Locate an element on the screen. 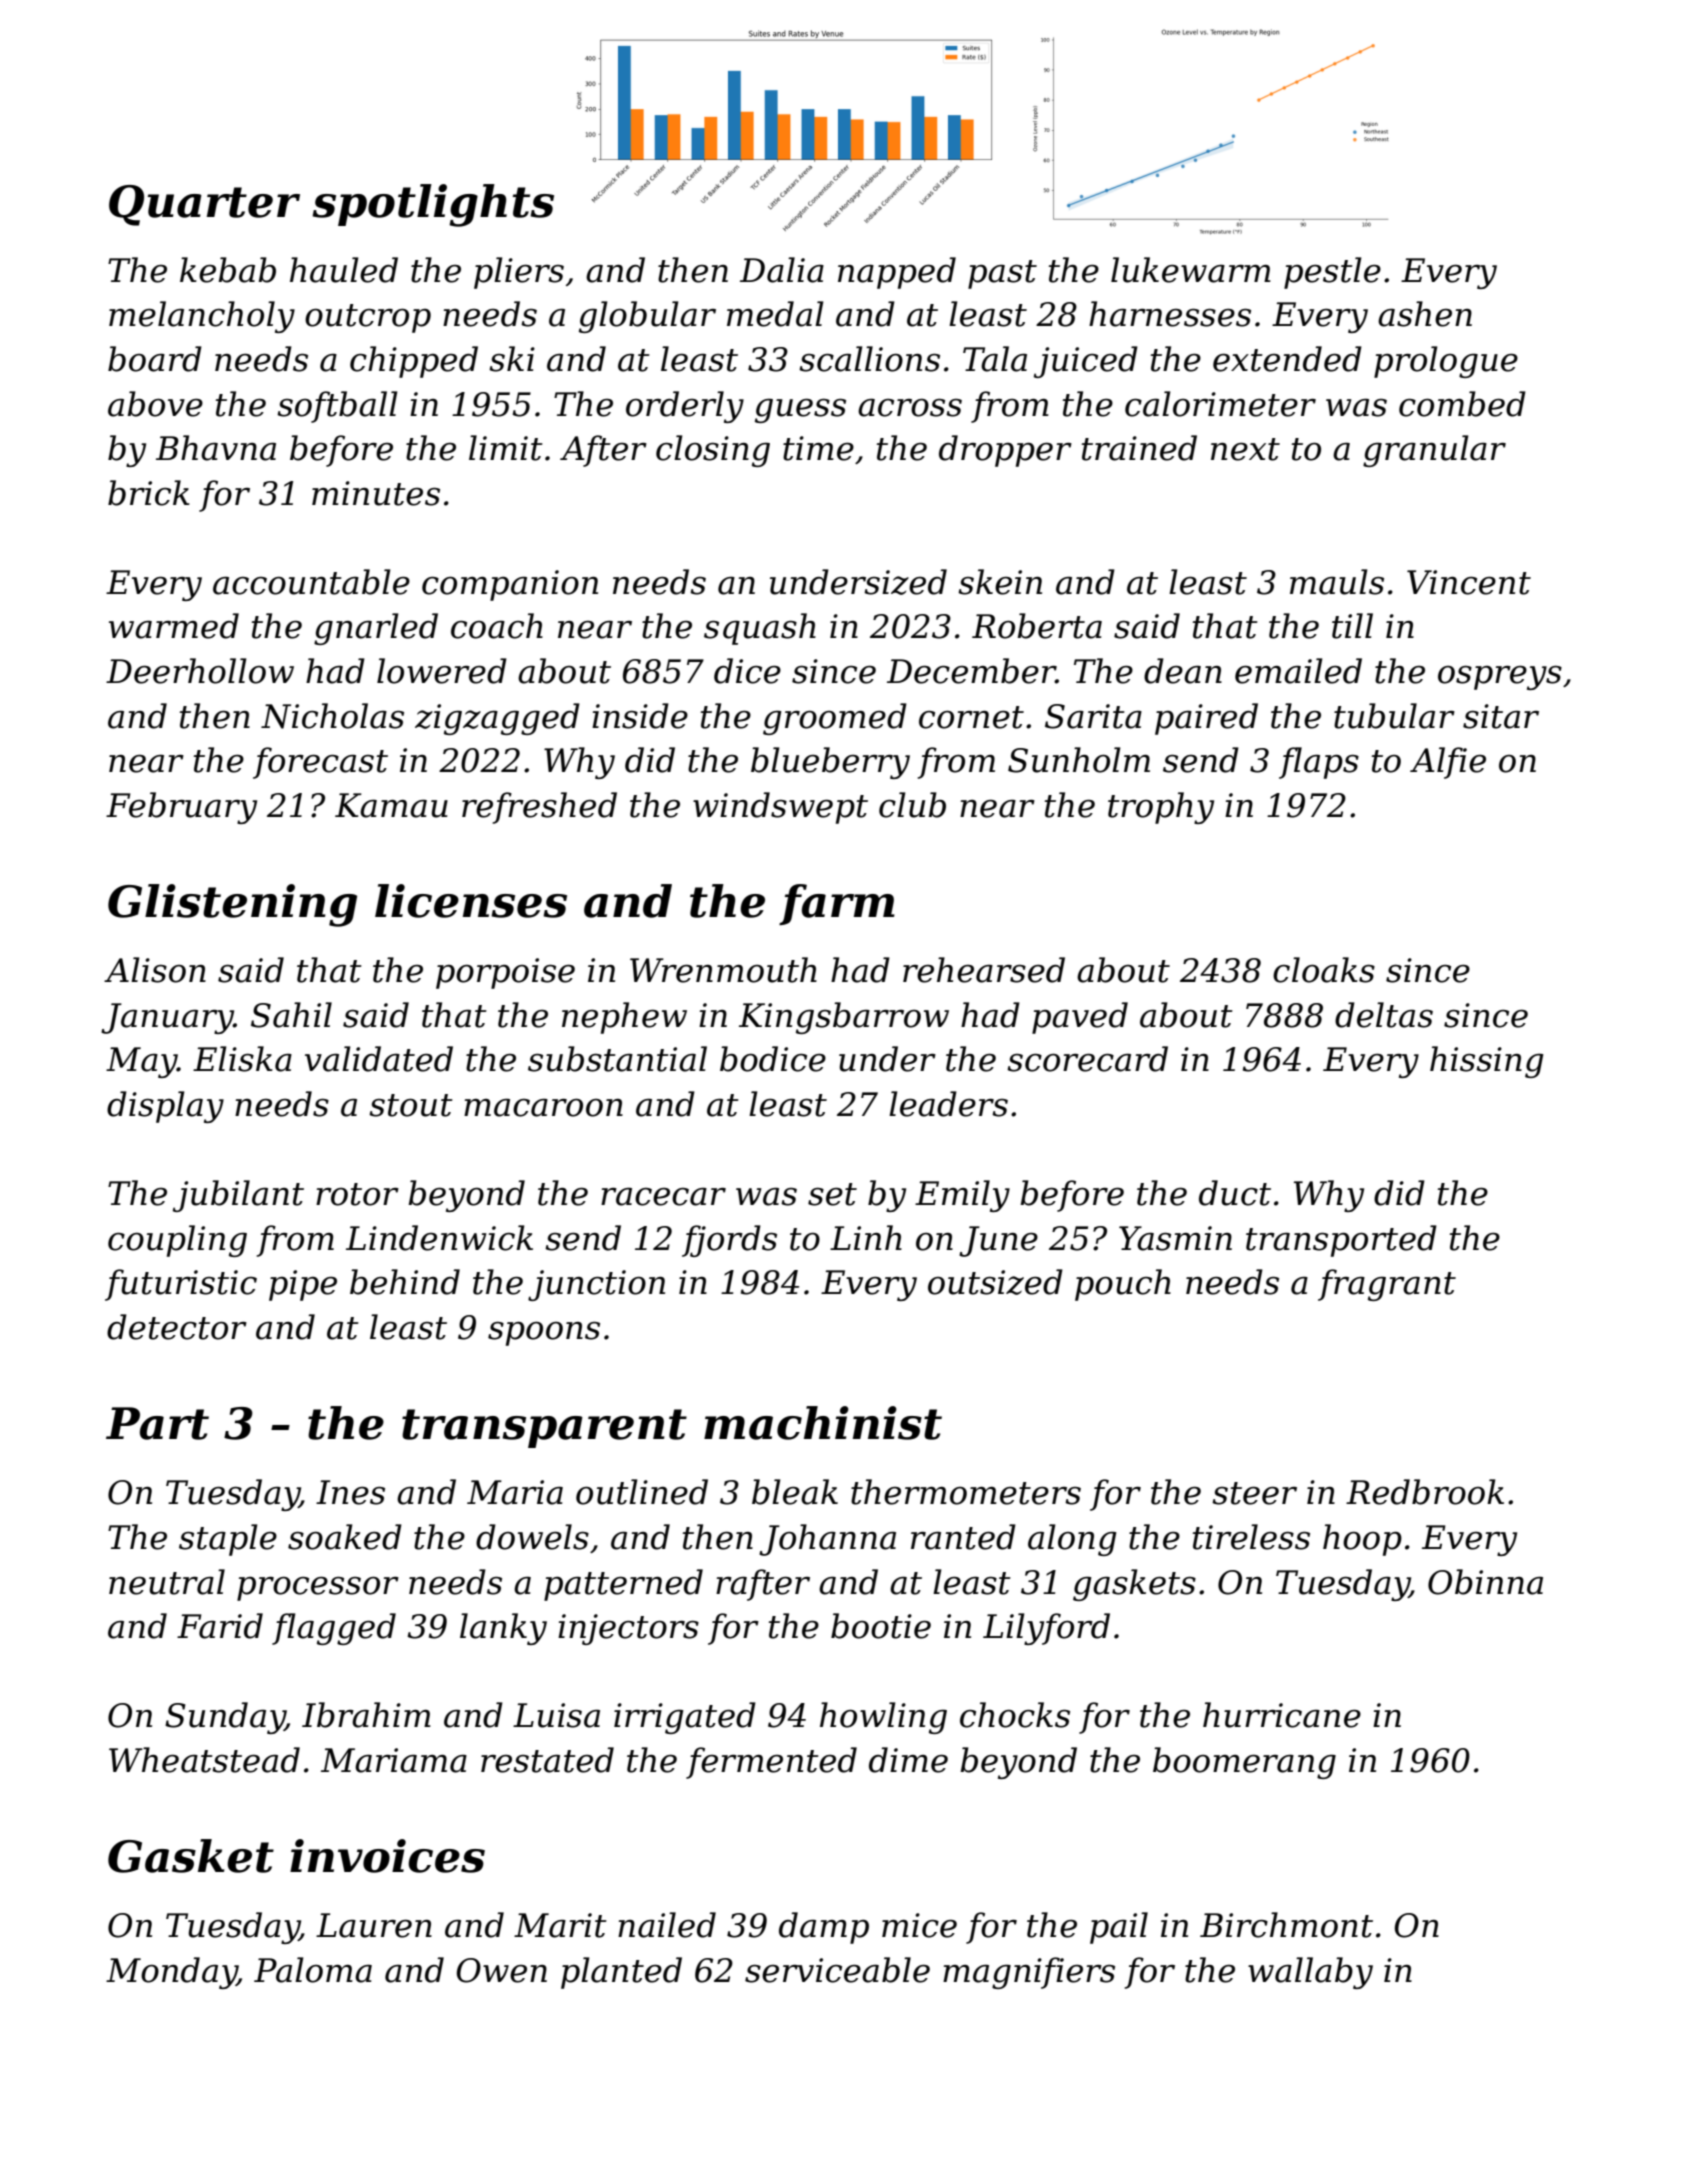  patterned is located at coordinates (623, 1585).
